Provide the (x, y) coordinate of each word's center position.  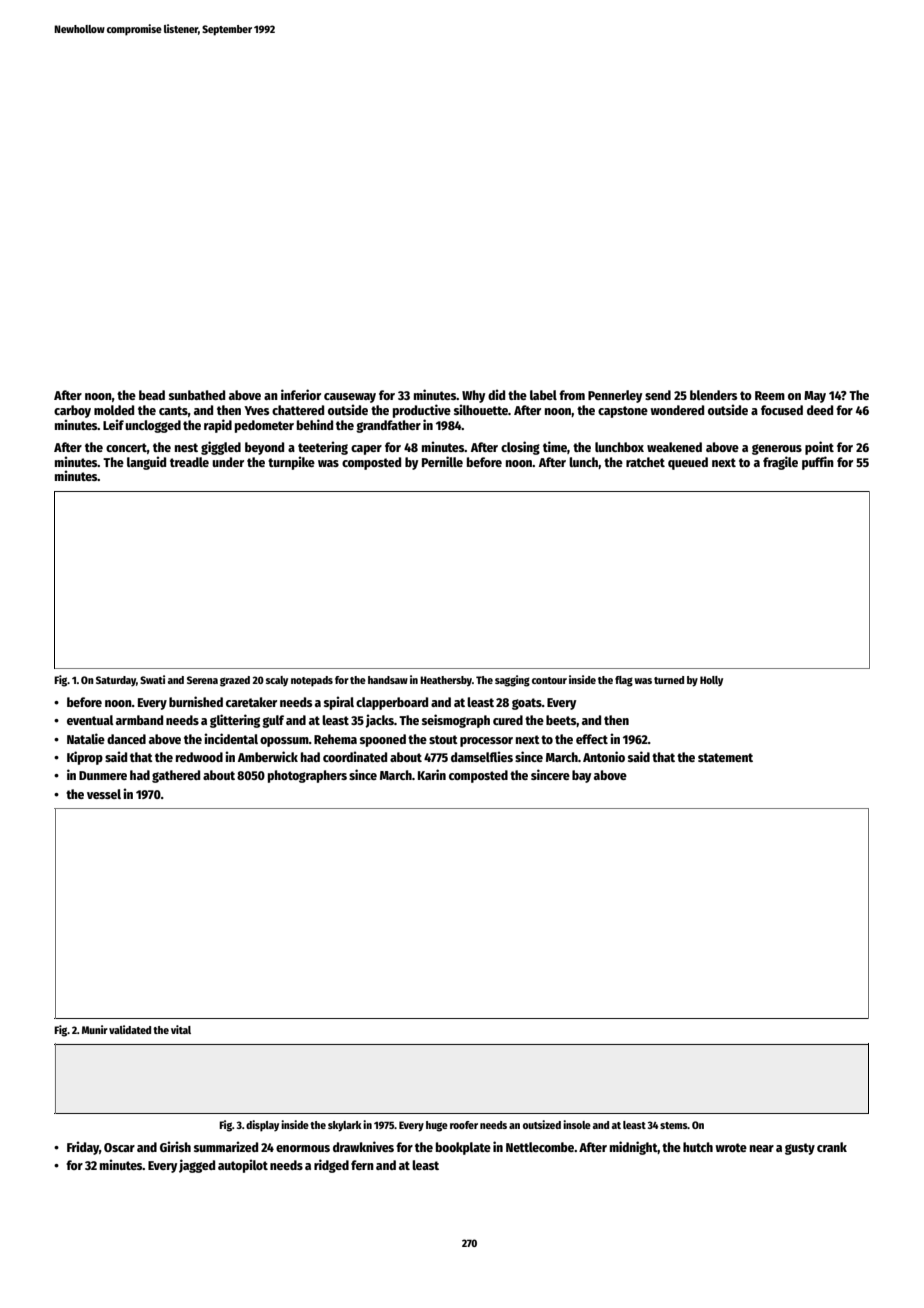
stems (674, 1125)
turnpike (291, 463)
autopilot (243, 1166)
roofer (464, 1125)
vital (181, 1029)
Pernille (442, 461)
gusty (800, 1149)
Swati (152, 679)
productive (422, 411)
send (658, 395)
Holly (711, 681)
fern (362, 1165)
